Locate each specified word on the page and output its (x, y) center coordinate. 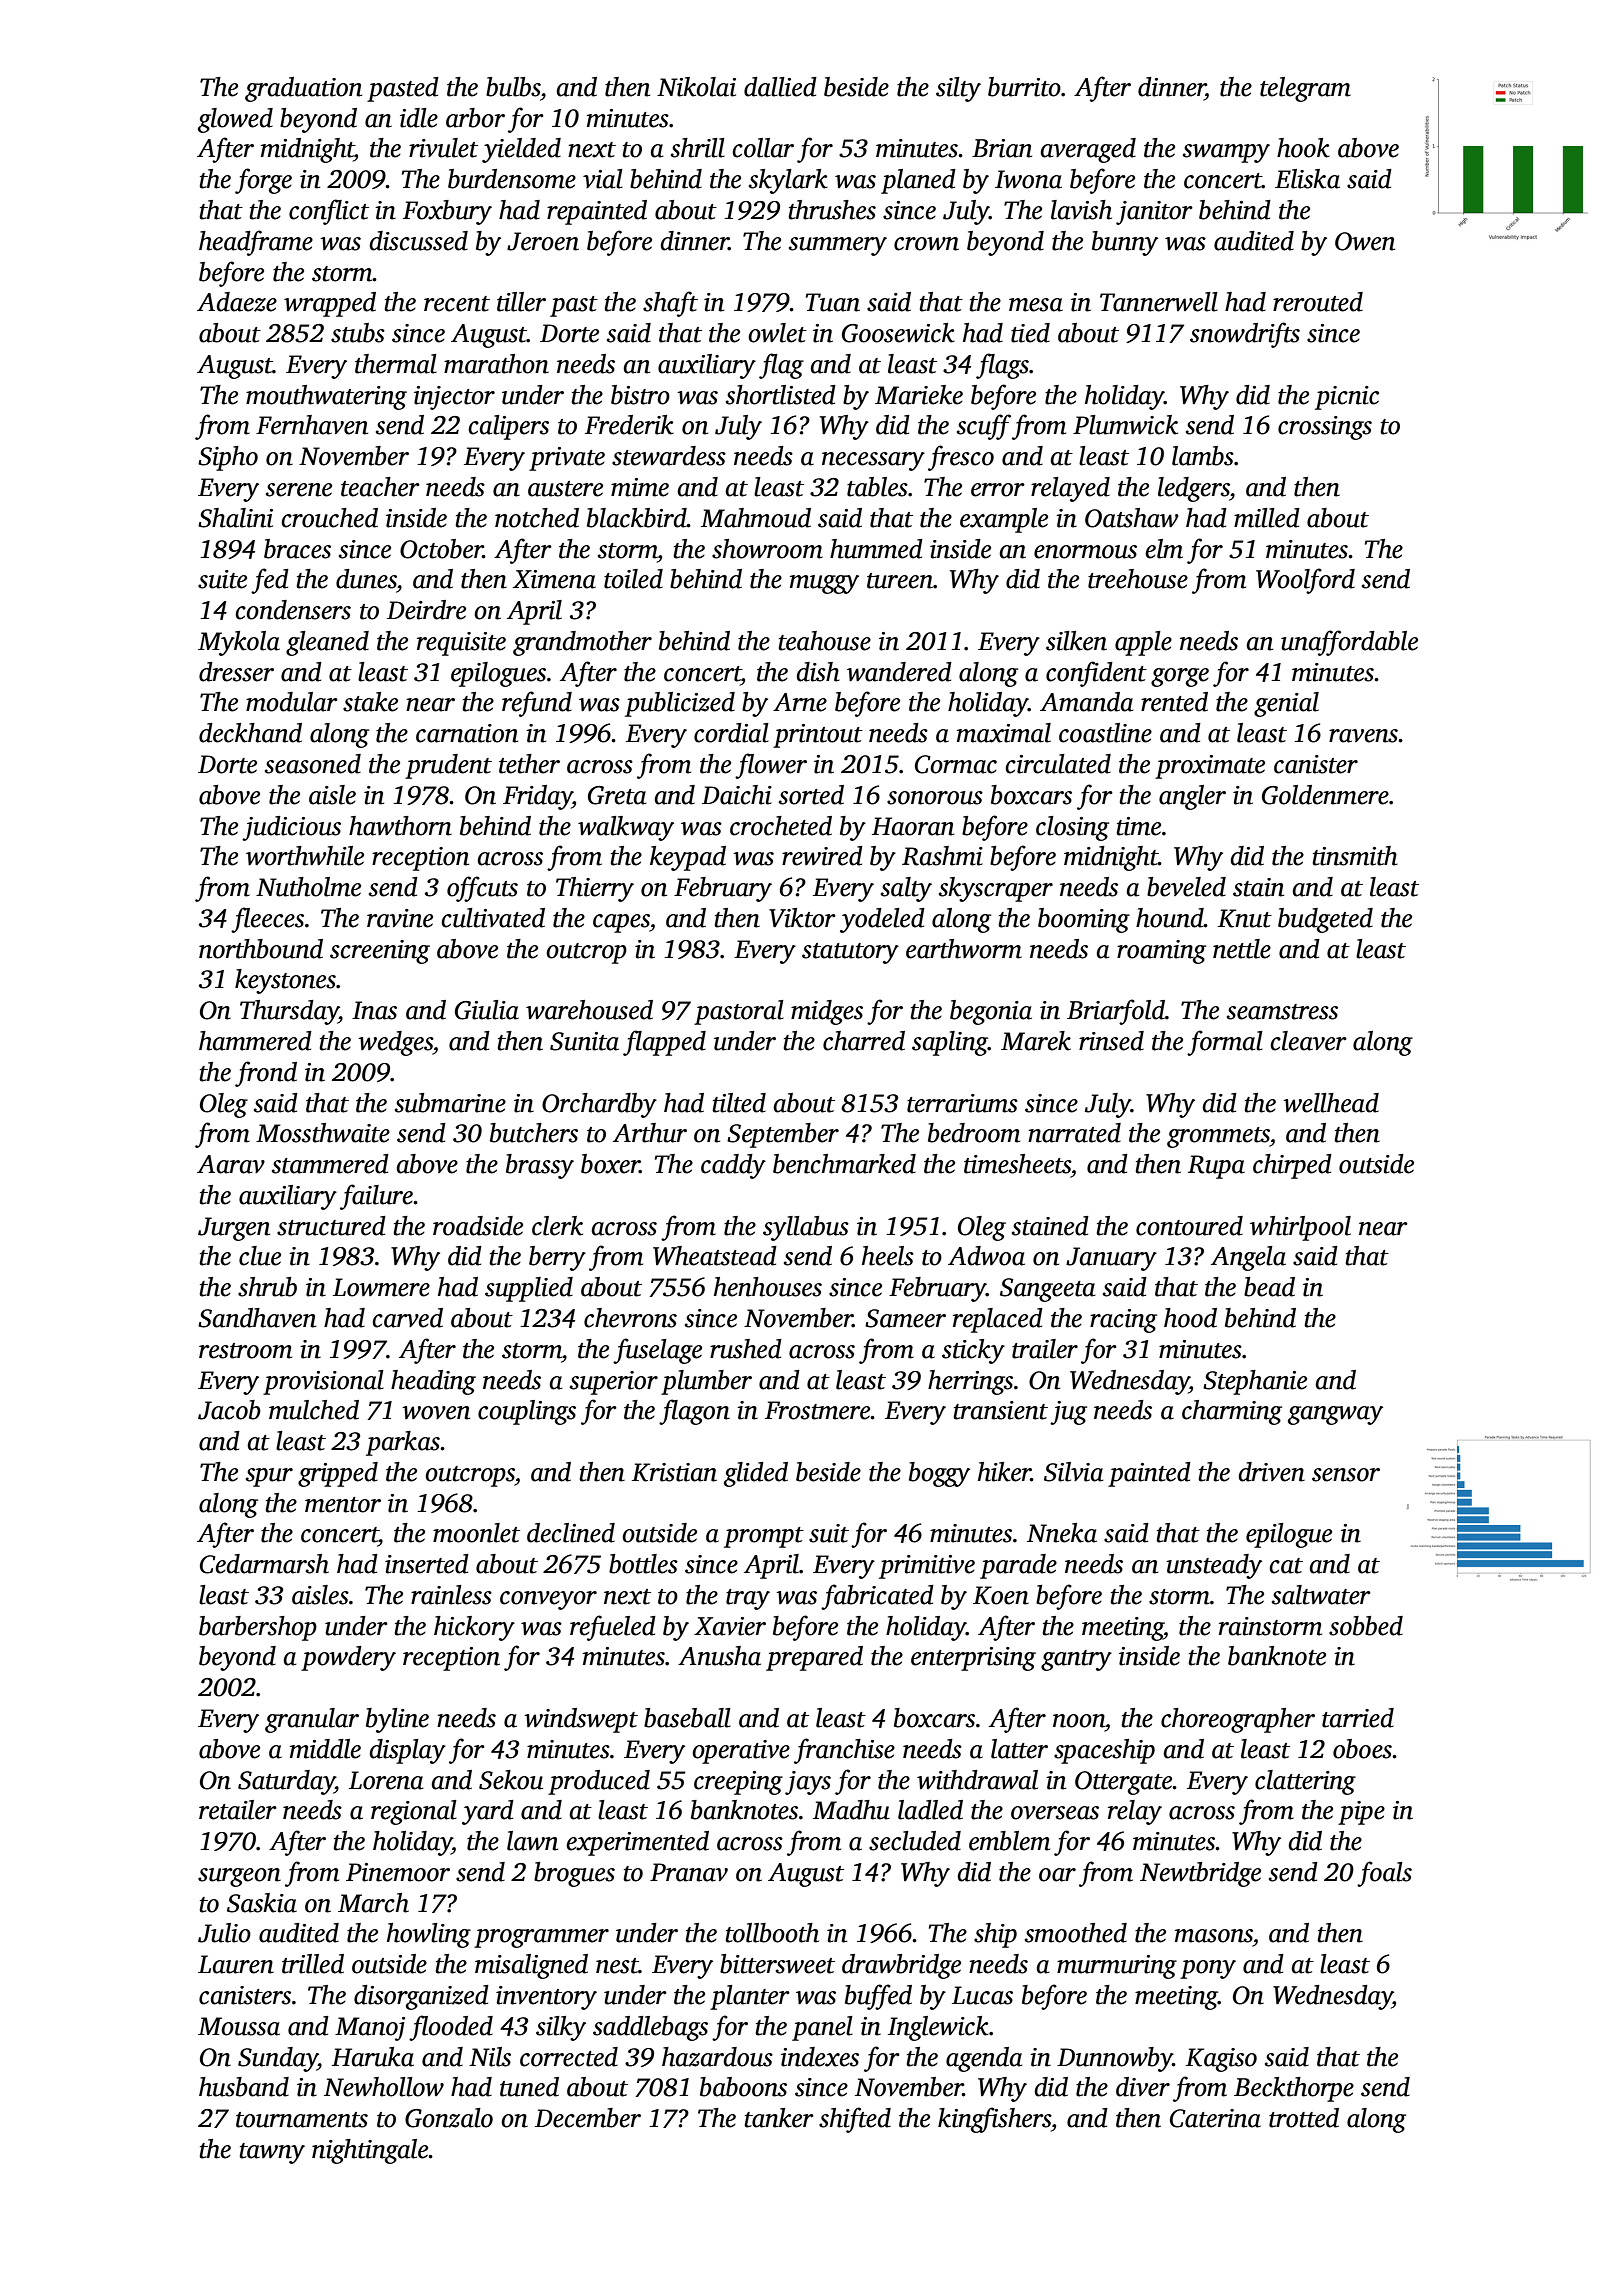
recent (457, 304)
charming (1232, 1412)
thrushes (832, 210)
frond (266, 1074)
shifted (855, 2120)
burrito (1024, 87)
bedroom (974, 1133)
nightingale (370, 2151)
